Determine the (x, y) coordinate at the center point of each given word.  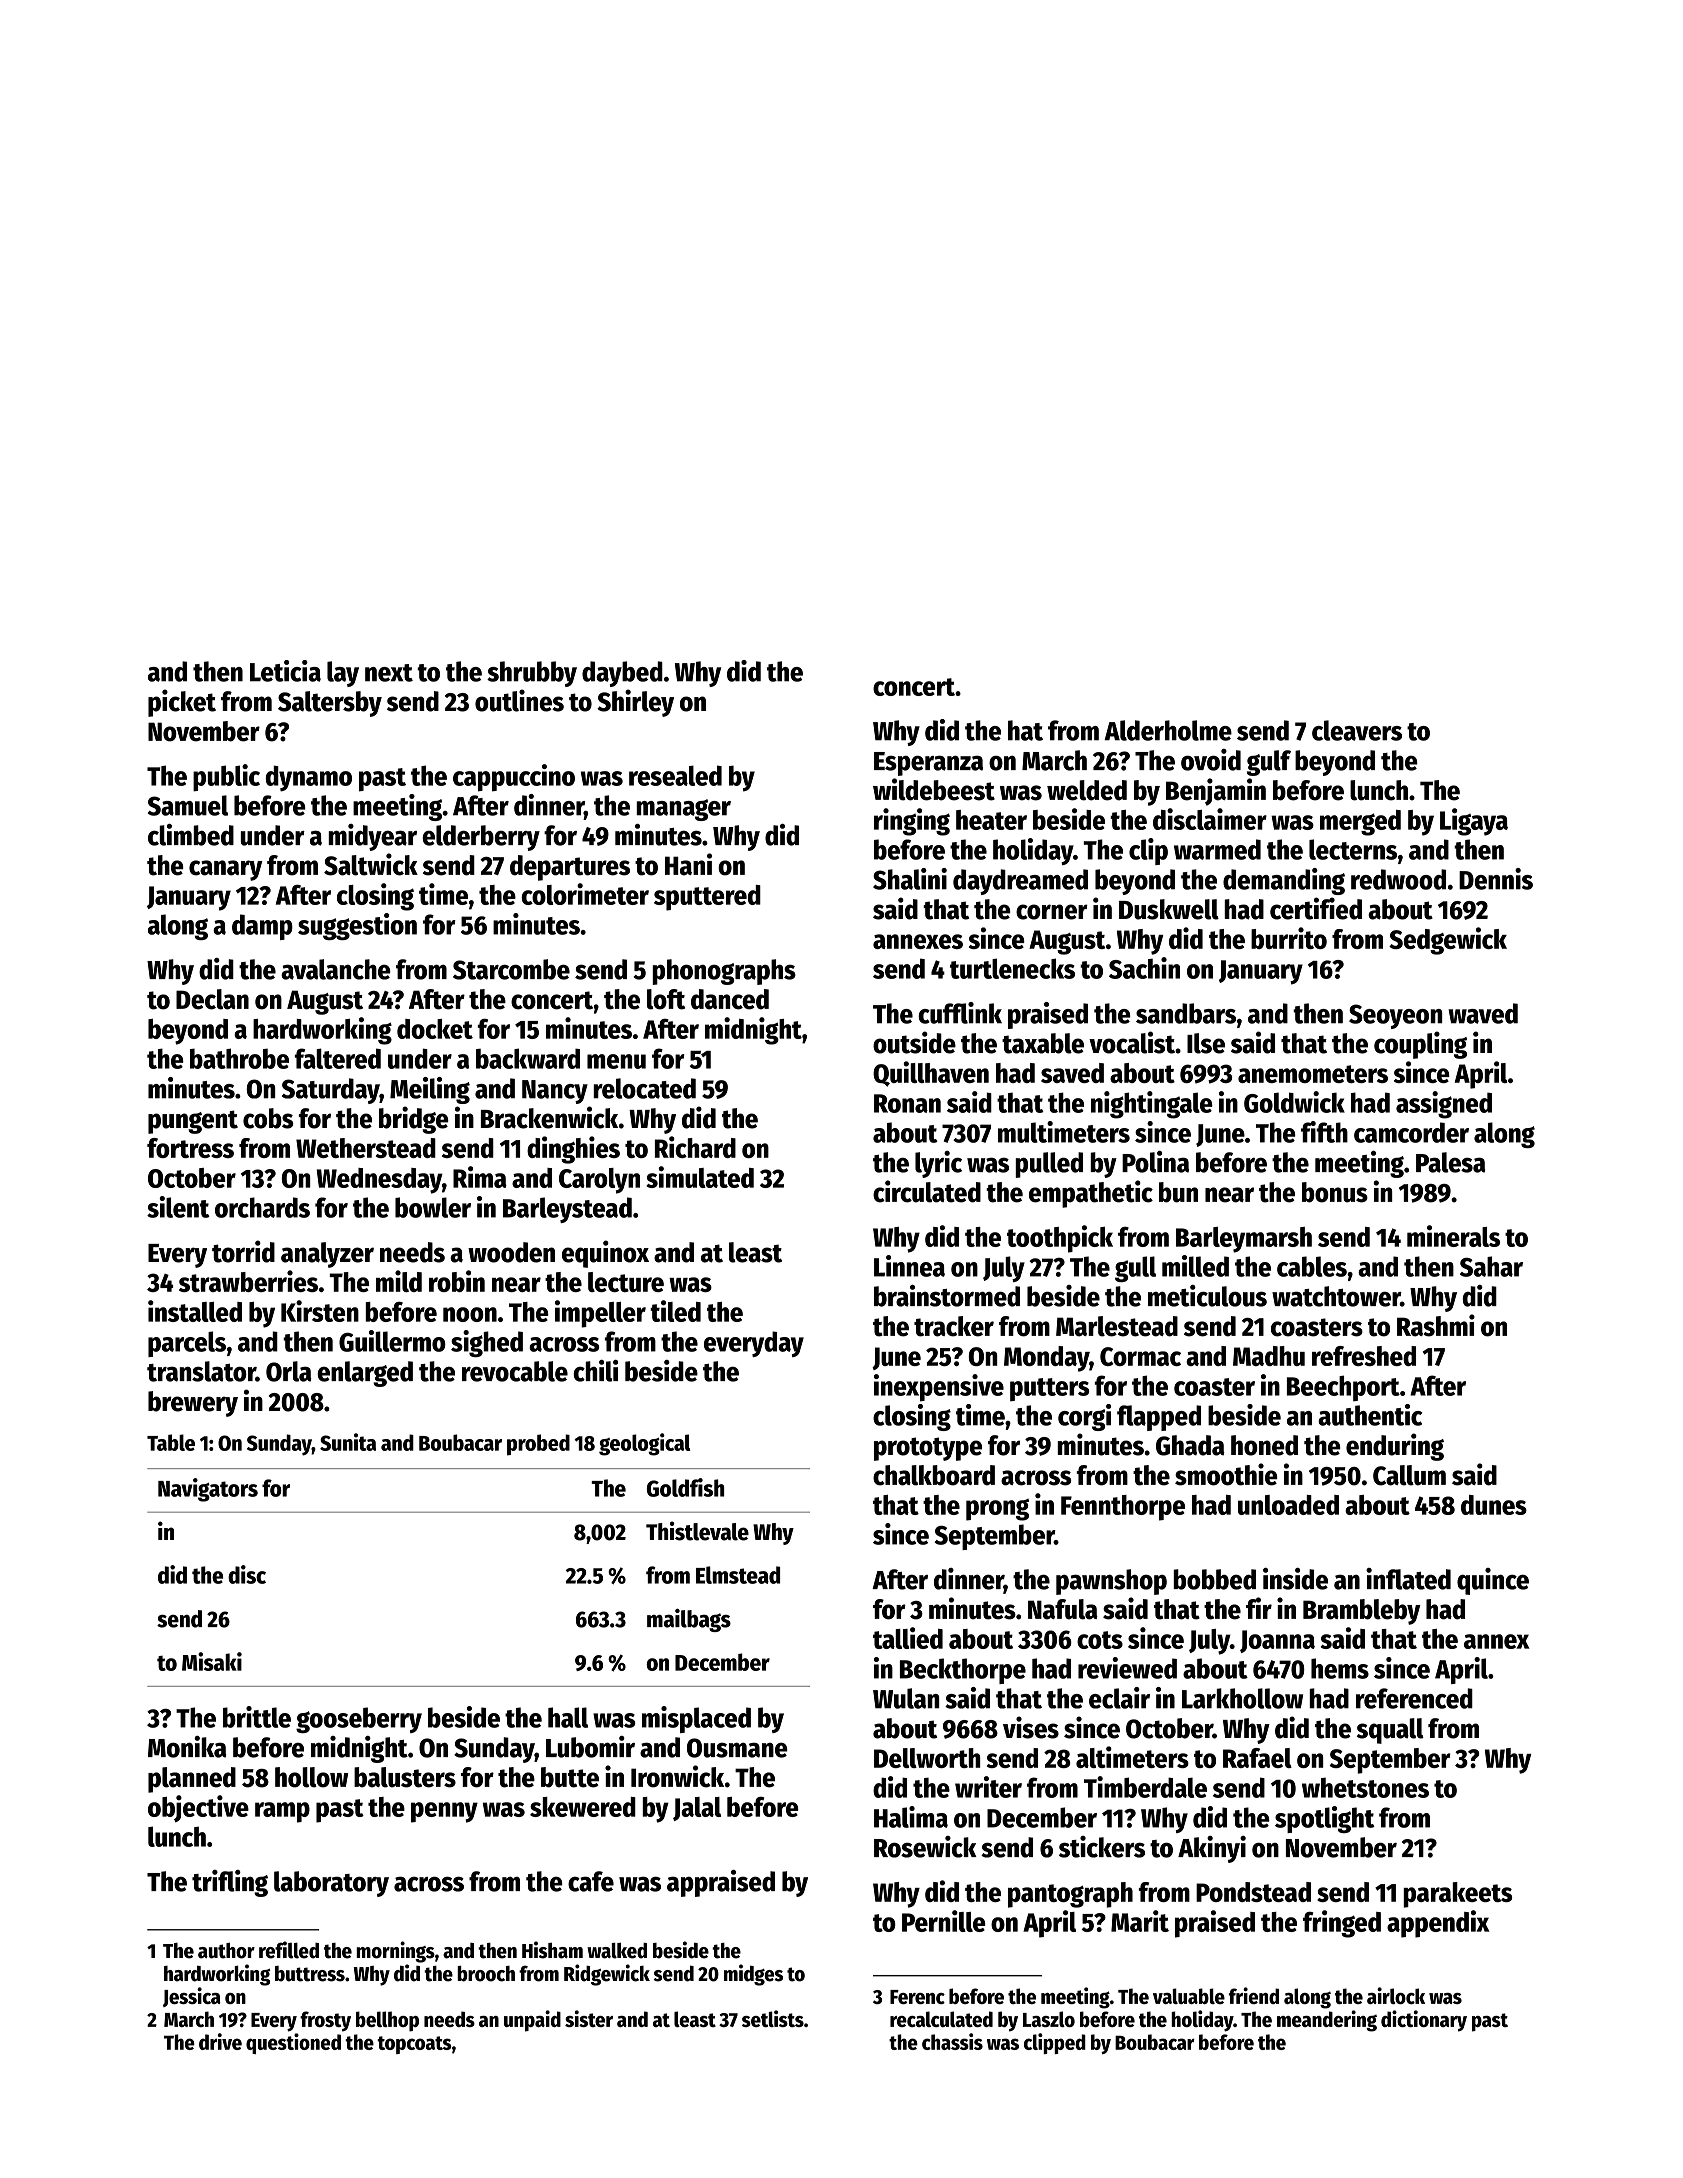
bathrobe (239, 1058)
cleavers (1357, 730)
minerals (1453, 1236)
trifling (230, 1883)
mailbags (689, 1620)
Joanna (1277, 1641)
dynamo (309, 778)
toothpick (1060, 1239)
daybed (622, 674)
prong (997, 1510)
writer (988, 1787)
